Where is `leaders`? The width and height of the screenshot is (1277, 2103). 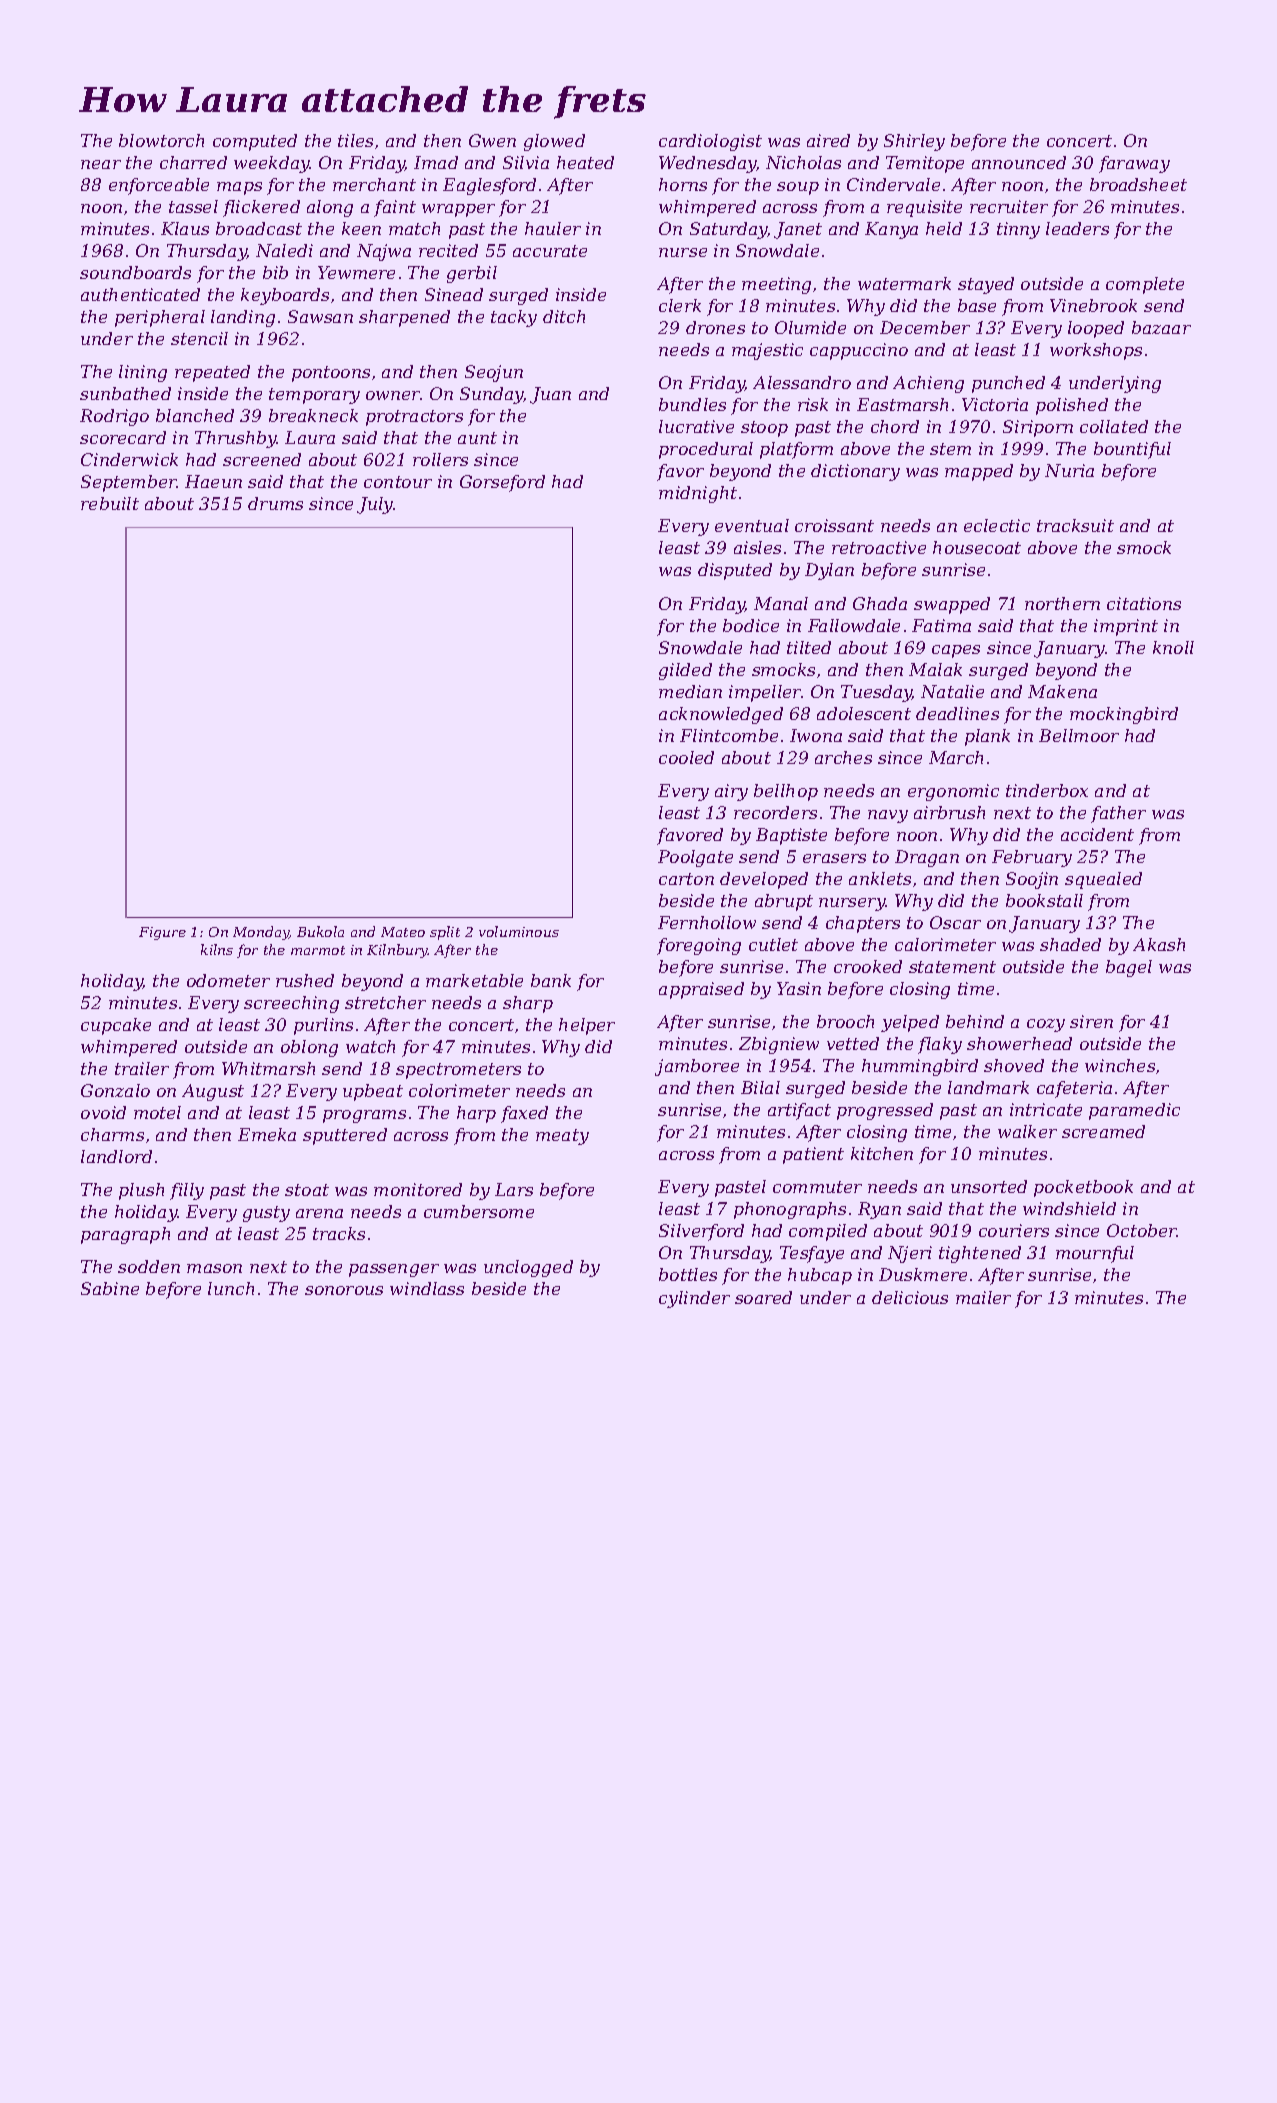 leaders is located at coordinates (1077, 228).
